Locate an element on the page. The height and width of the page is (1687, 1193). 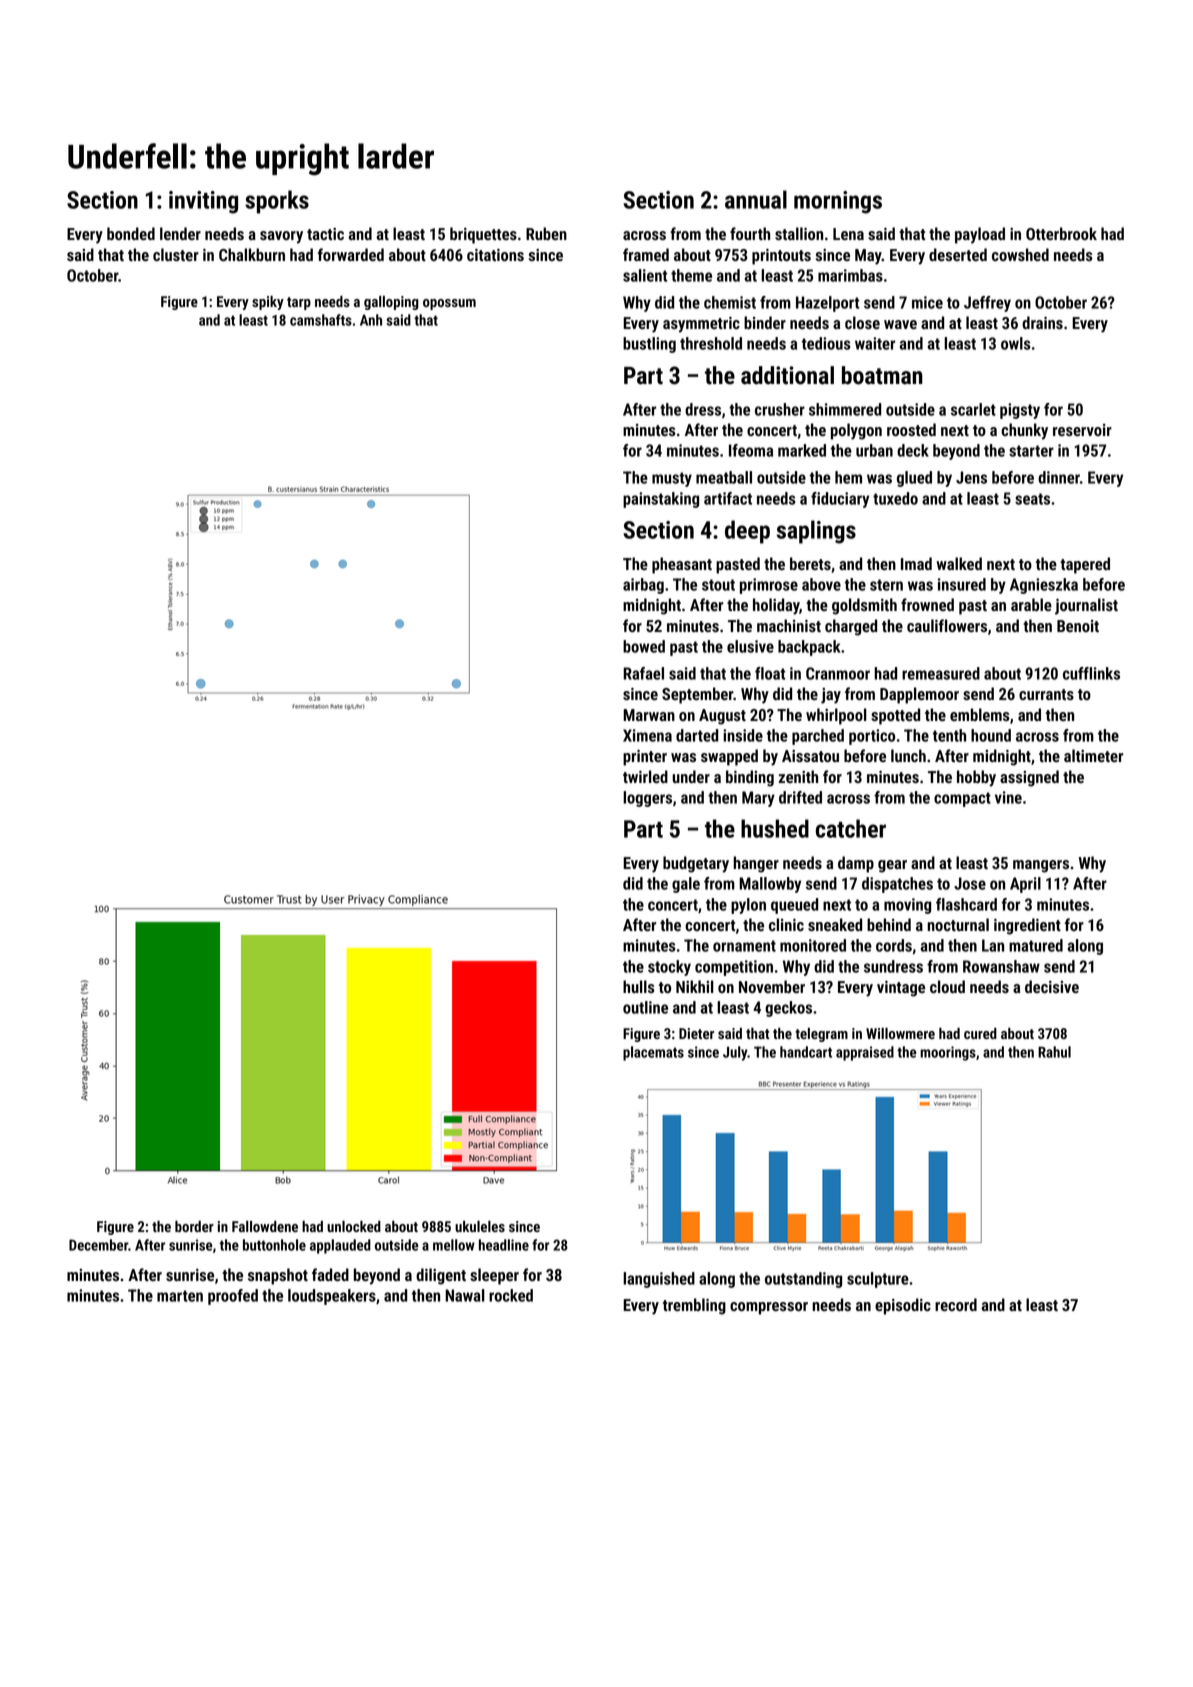
sculpture is located at coordinates (878, 1280).
